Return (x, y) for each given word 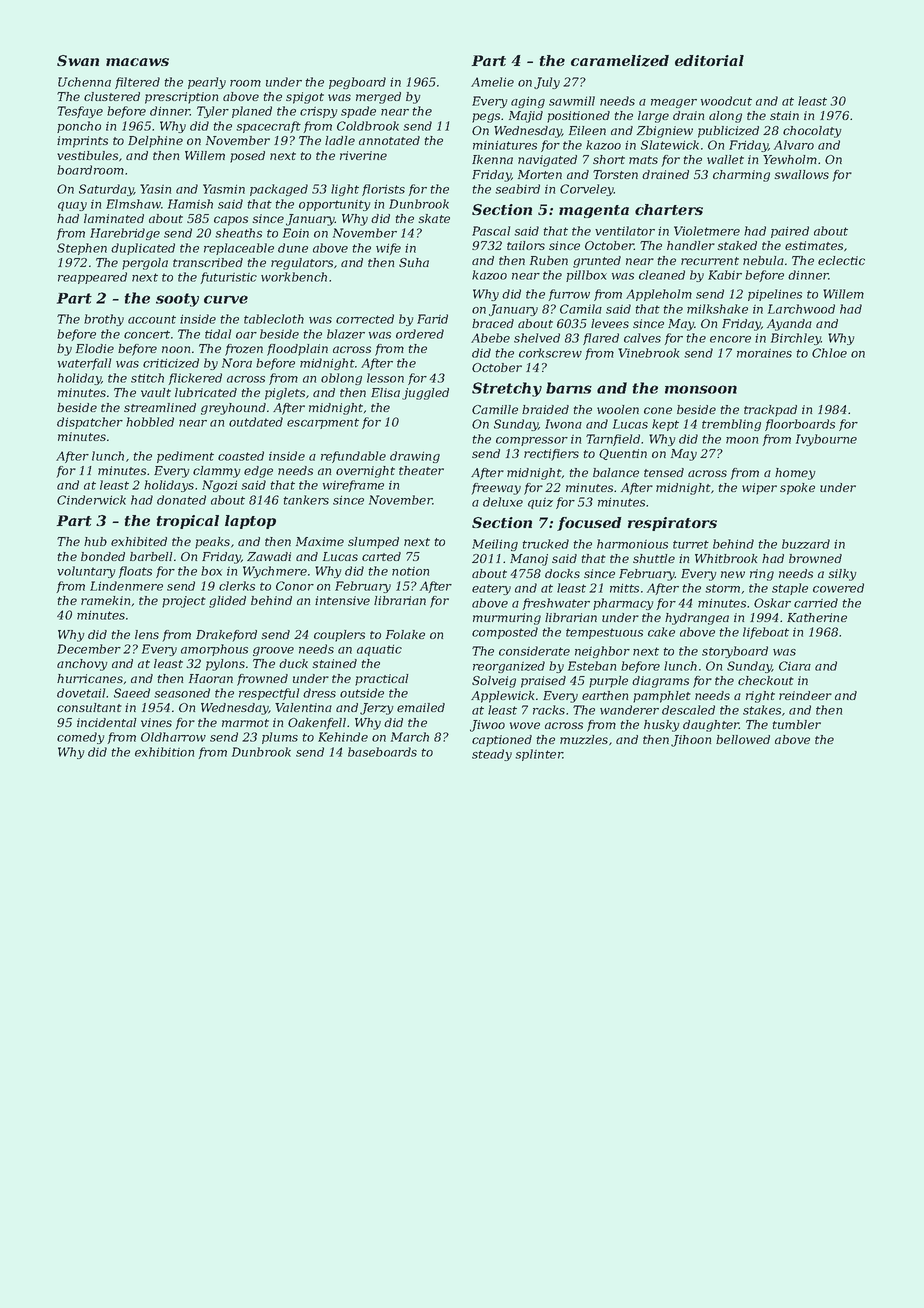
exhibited (139, 541)
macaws (137, 62)
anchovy (82, 665)
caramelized (620, 61)
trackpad (770, 411)
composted (505, 633)
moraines (764, 353)
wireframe (353, 486)
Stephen (82, 249)
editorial (709, 60)
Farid (432, 319)
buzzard (806, 544)
